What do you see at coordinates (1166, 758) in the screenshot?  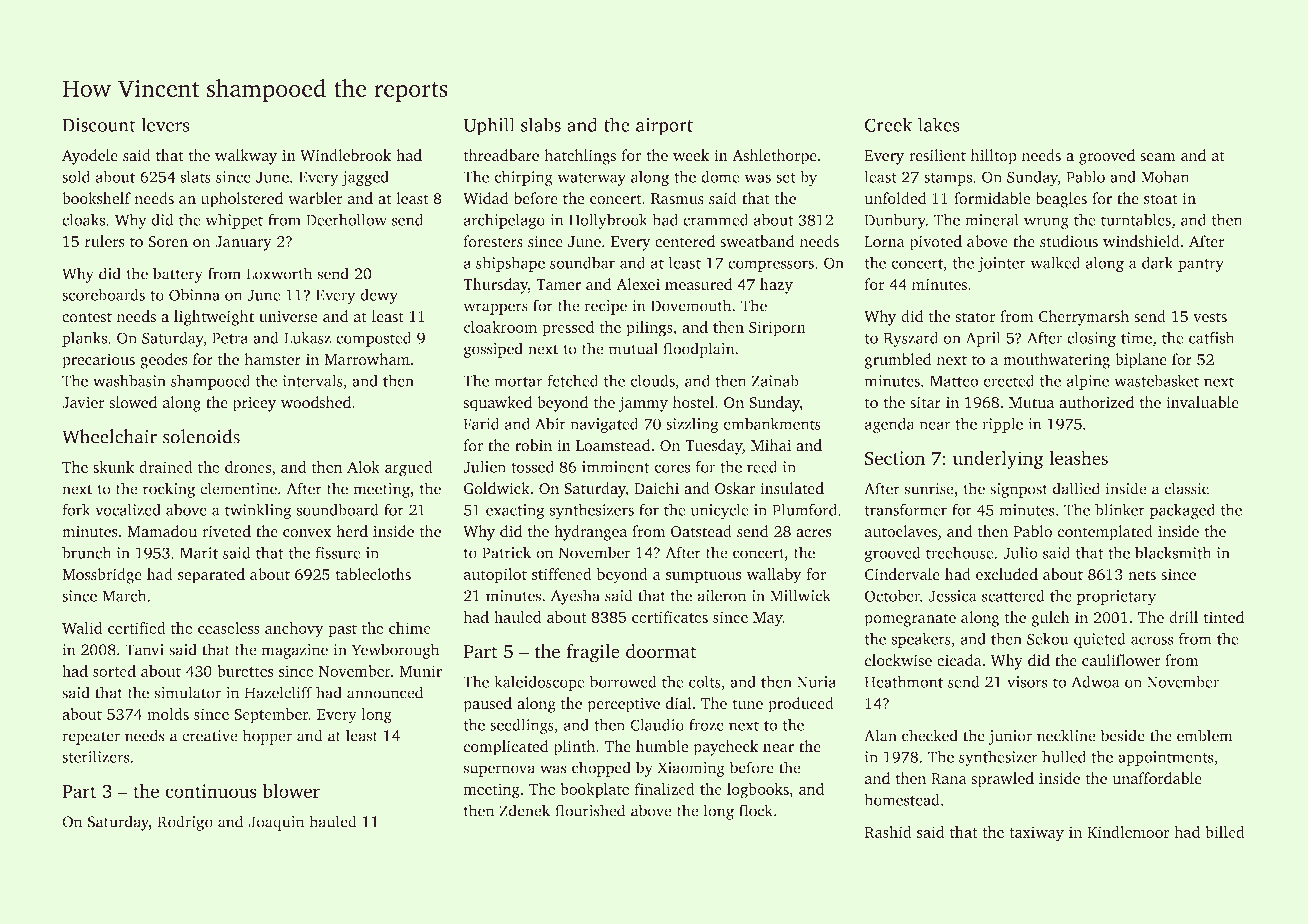 I see `appointments` at bounding box center [1166, 758].
